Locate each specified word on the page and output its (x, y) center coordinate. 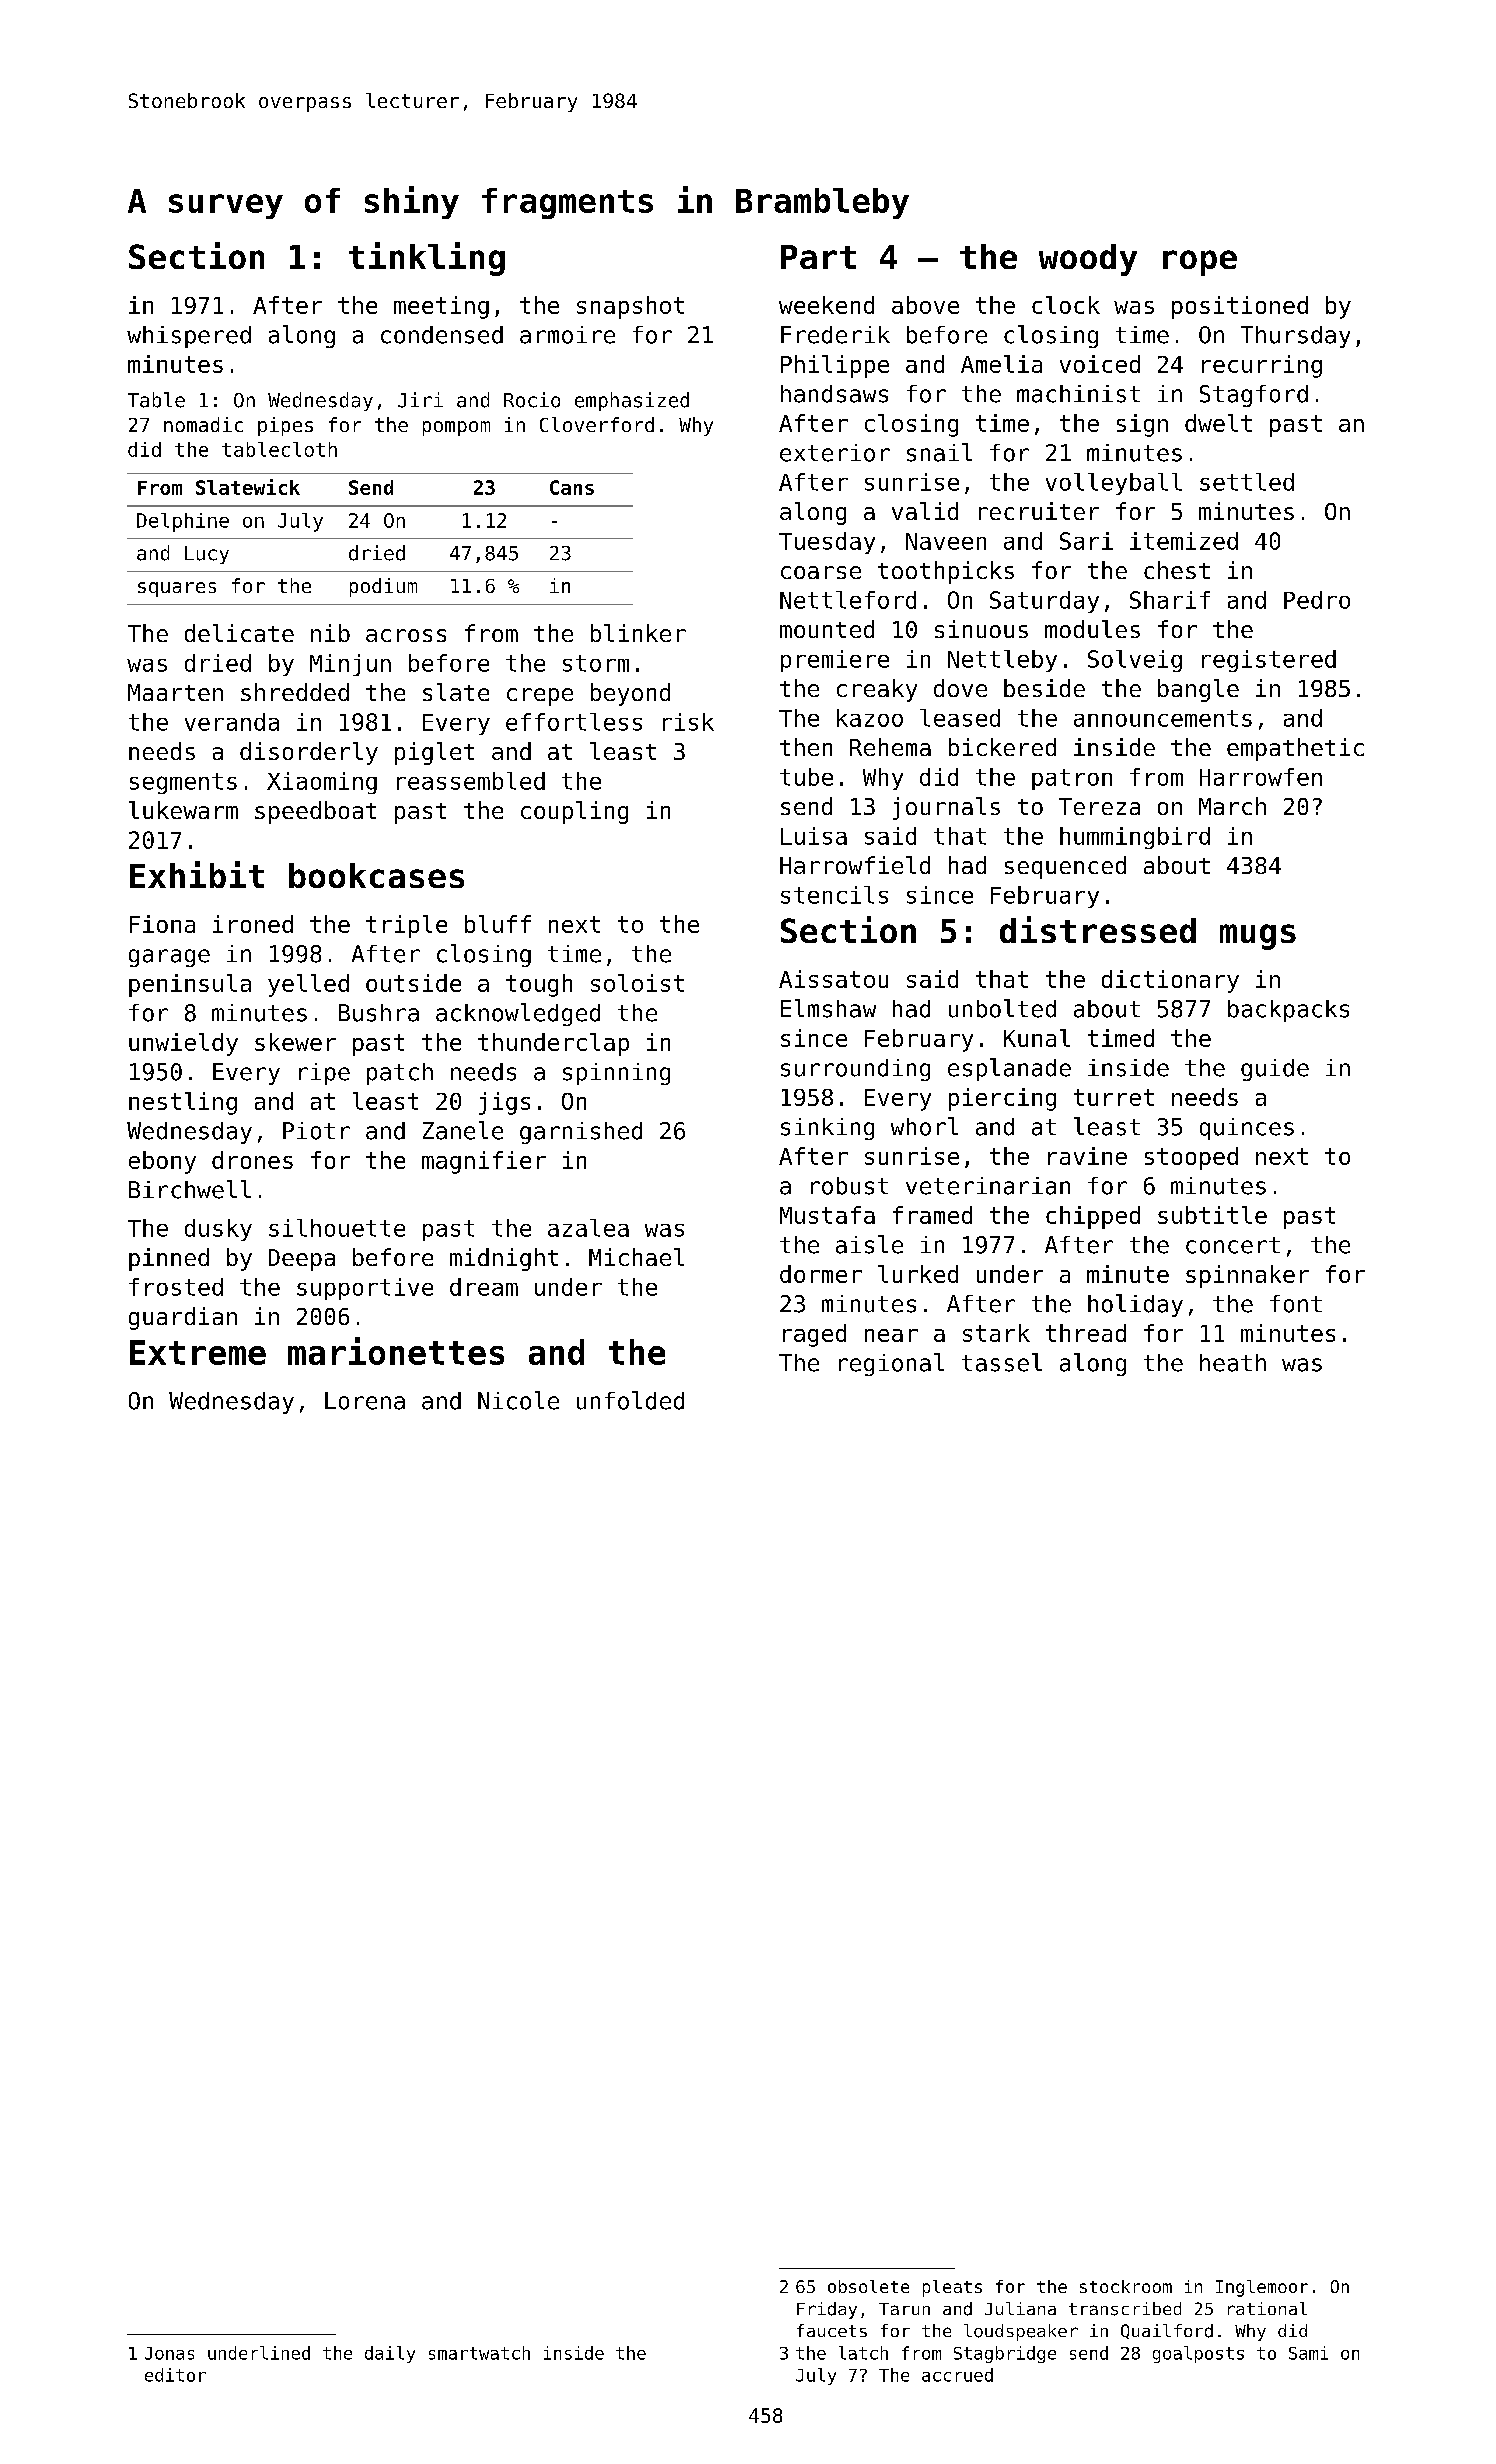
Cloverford (597, 424)
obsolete (868, 2286)
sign (1142, 425)
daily (390, 2354)
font (1296, 1304)
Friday (827, 2310)
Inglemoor (1262, 2288)
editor (175, 2375)
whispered (189, 337)
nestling (183, 1103)
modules (1092, 629)
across (406, 635)
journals (946, 808)
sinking (827, 1129)
